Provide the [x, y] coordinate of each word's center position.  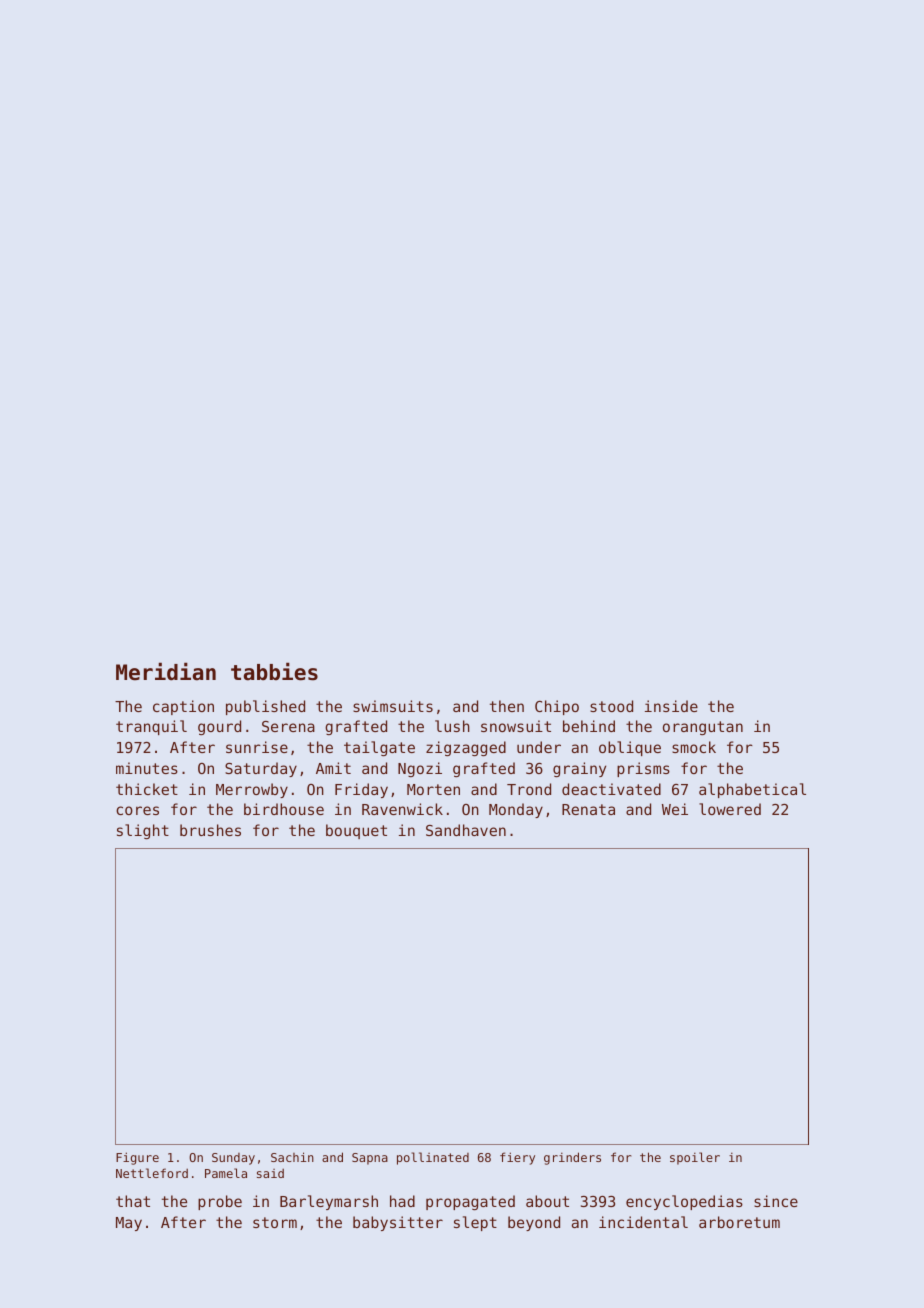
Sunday [233, 1159]
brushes [210, 830]
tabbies [274, 671]
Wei [675, 809]
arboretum [739, 1222]
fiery [517, 1158]
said [270, 1173]
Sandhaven [466, 830]
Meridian [166, 671]
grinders [572, 1158]
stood [611, 706]
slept [475, 1223]
